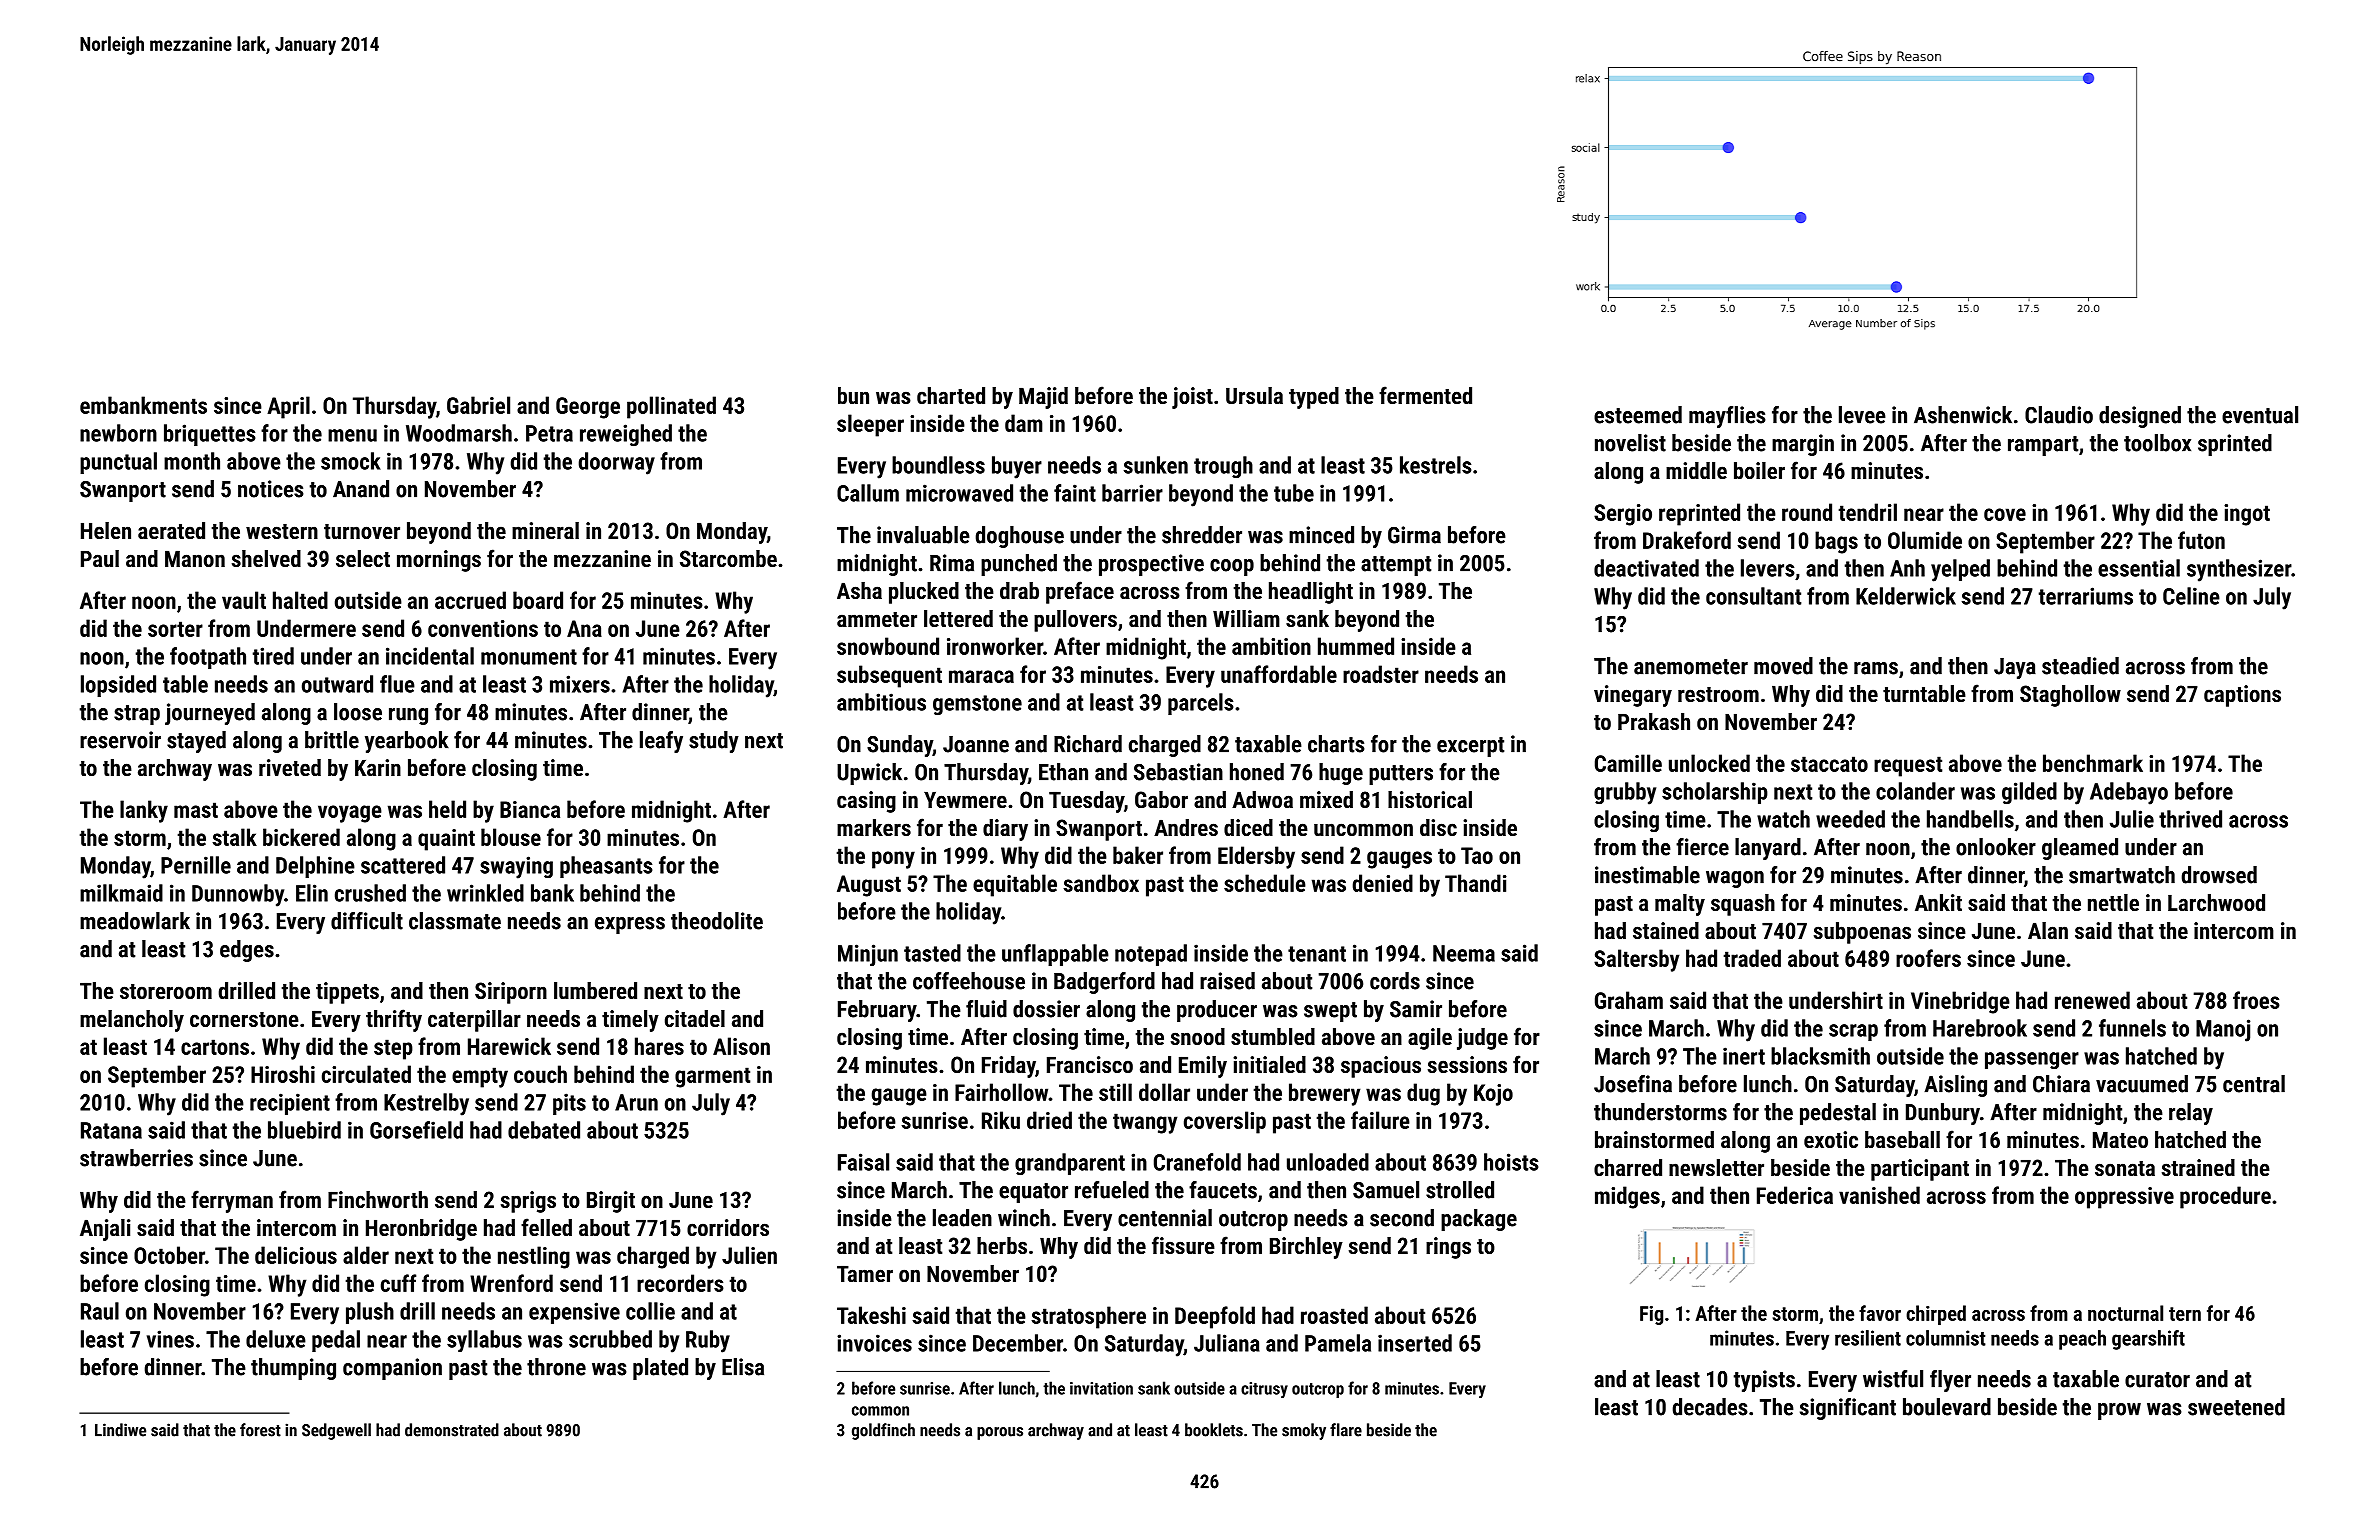 This document has width=2380, height=1540. What do you see at coordinates (2043, 446) in the document?
I see `rampart` at bounding box center [2043, 446].
